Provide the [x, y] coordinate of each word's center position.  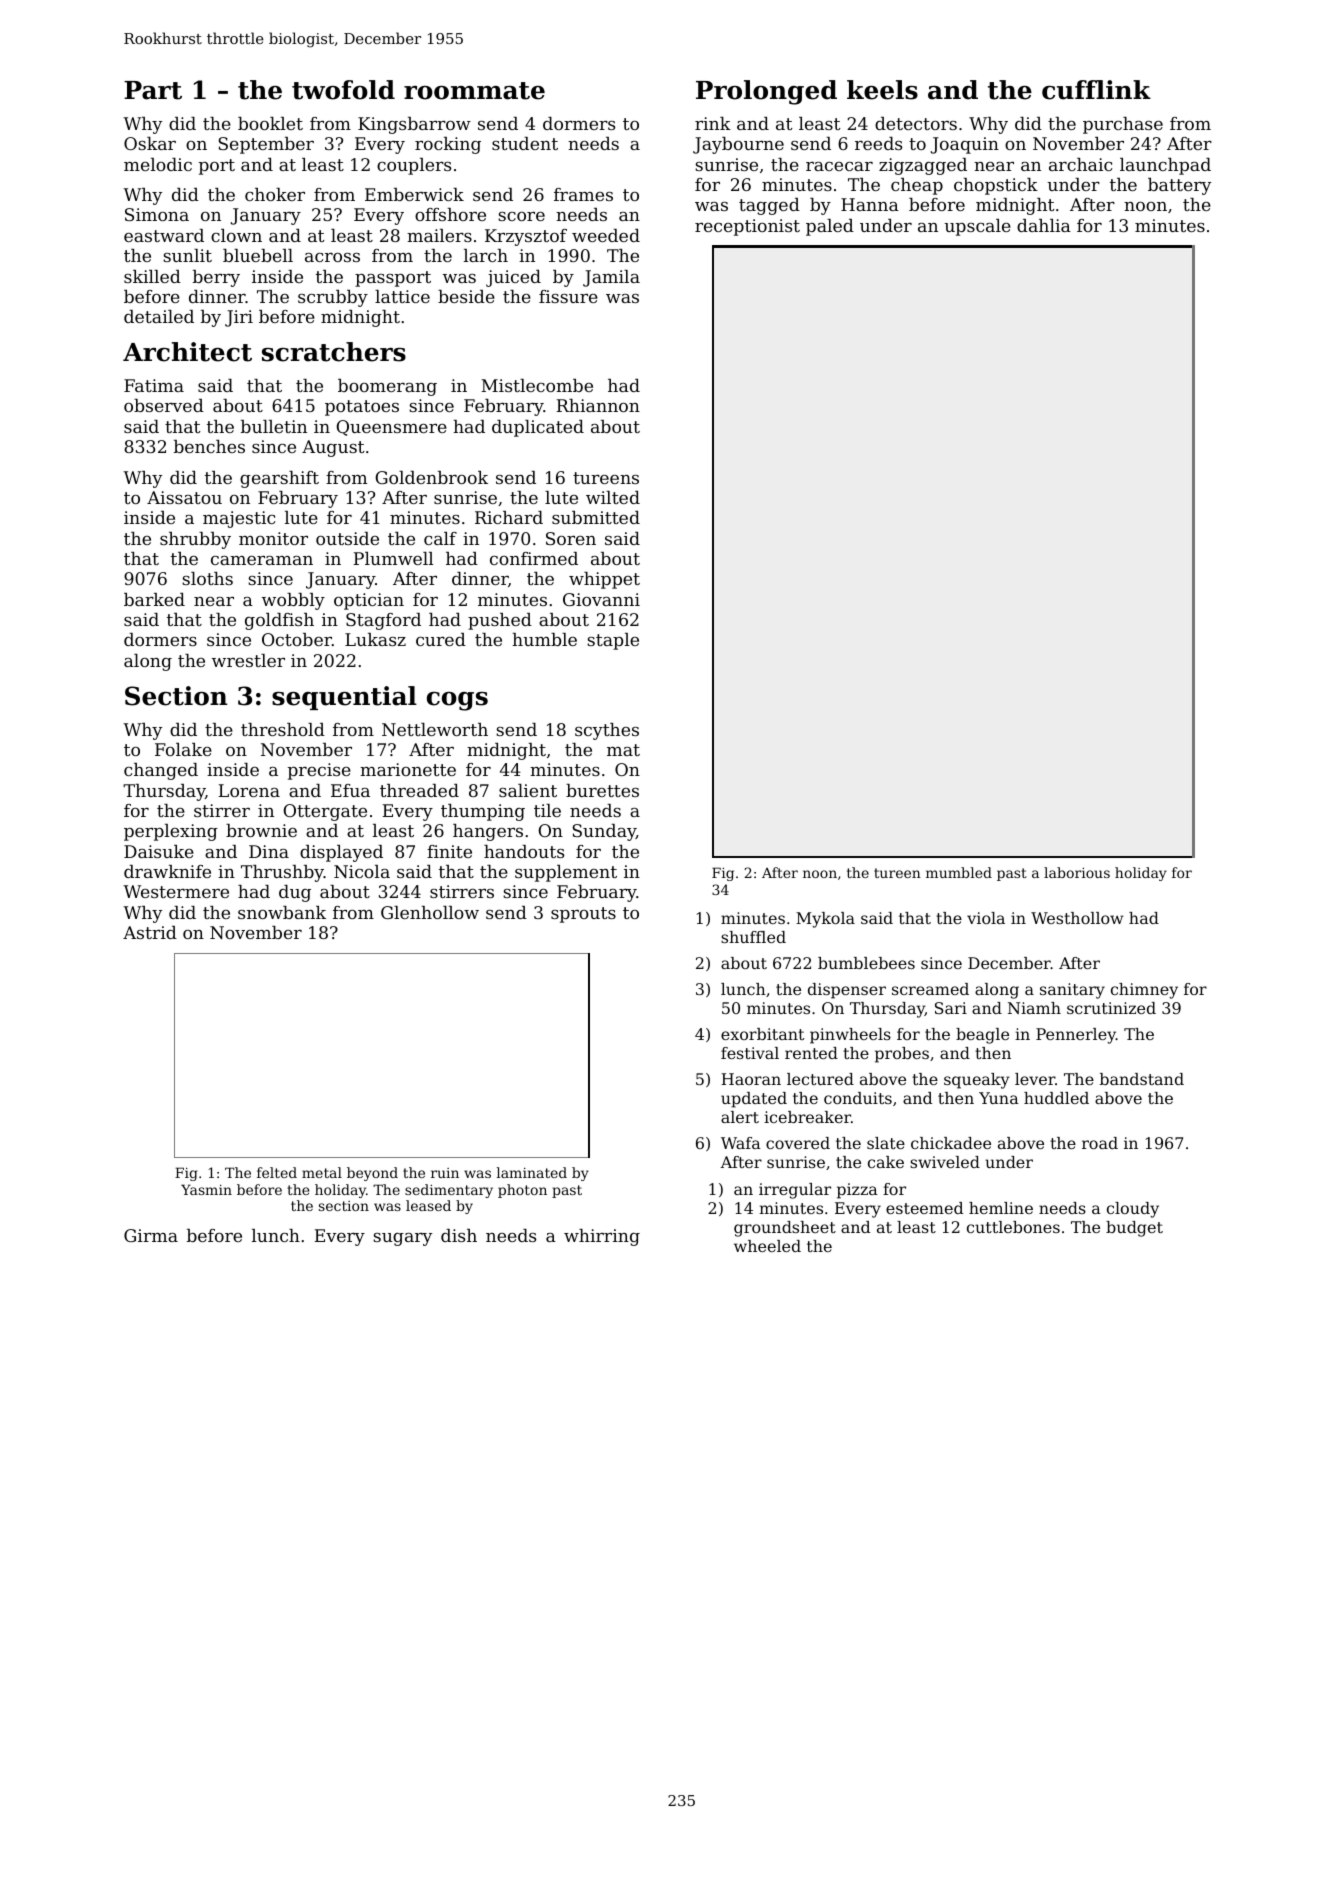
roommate [474, 91]
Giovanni [601, 599]
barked [154, 599]
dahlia [1044, 225]
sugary [402, 1239]
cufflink [1096, 90]
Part [153, 90]
